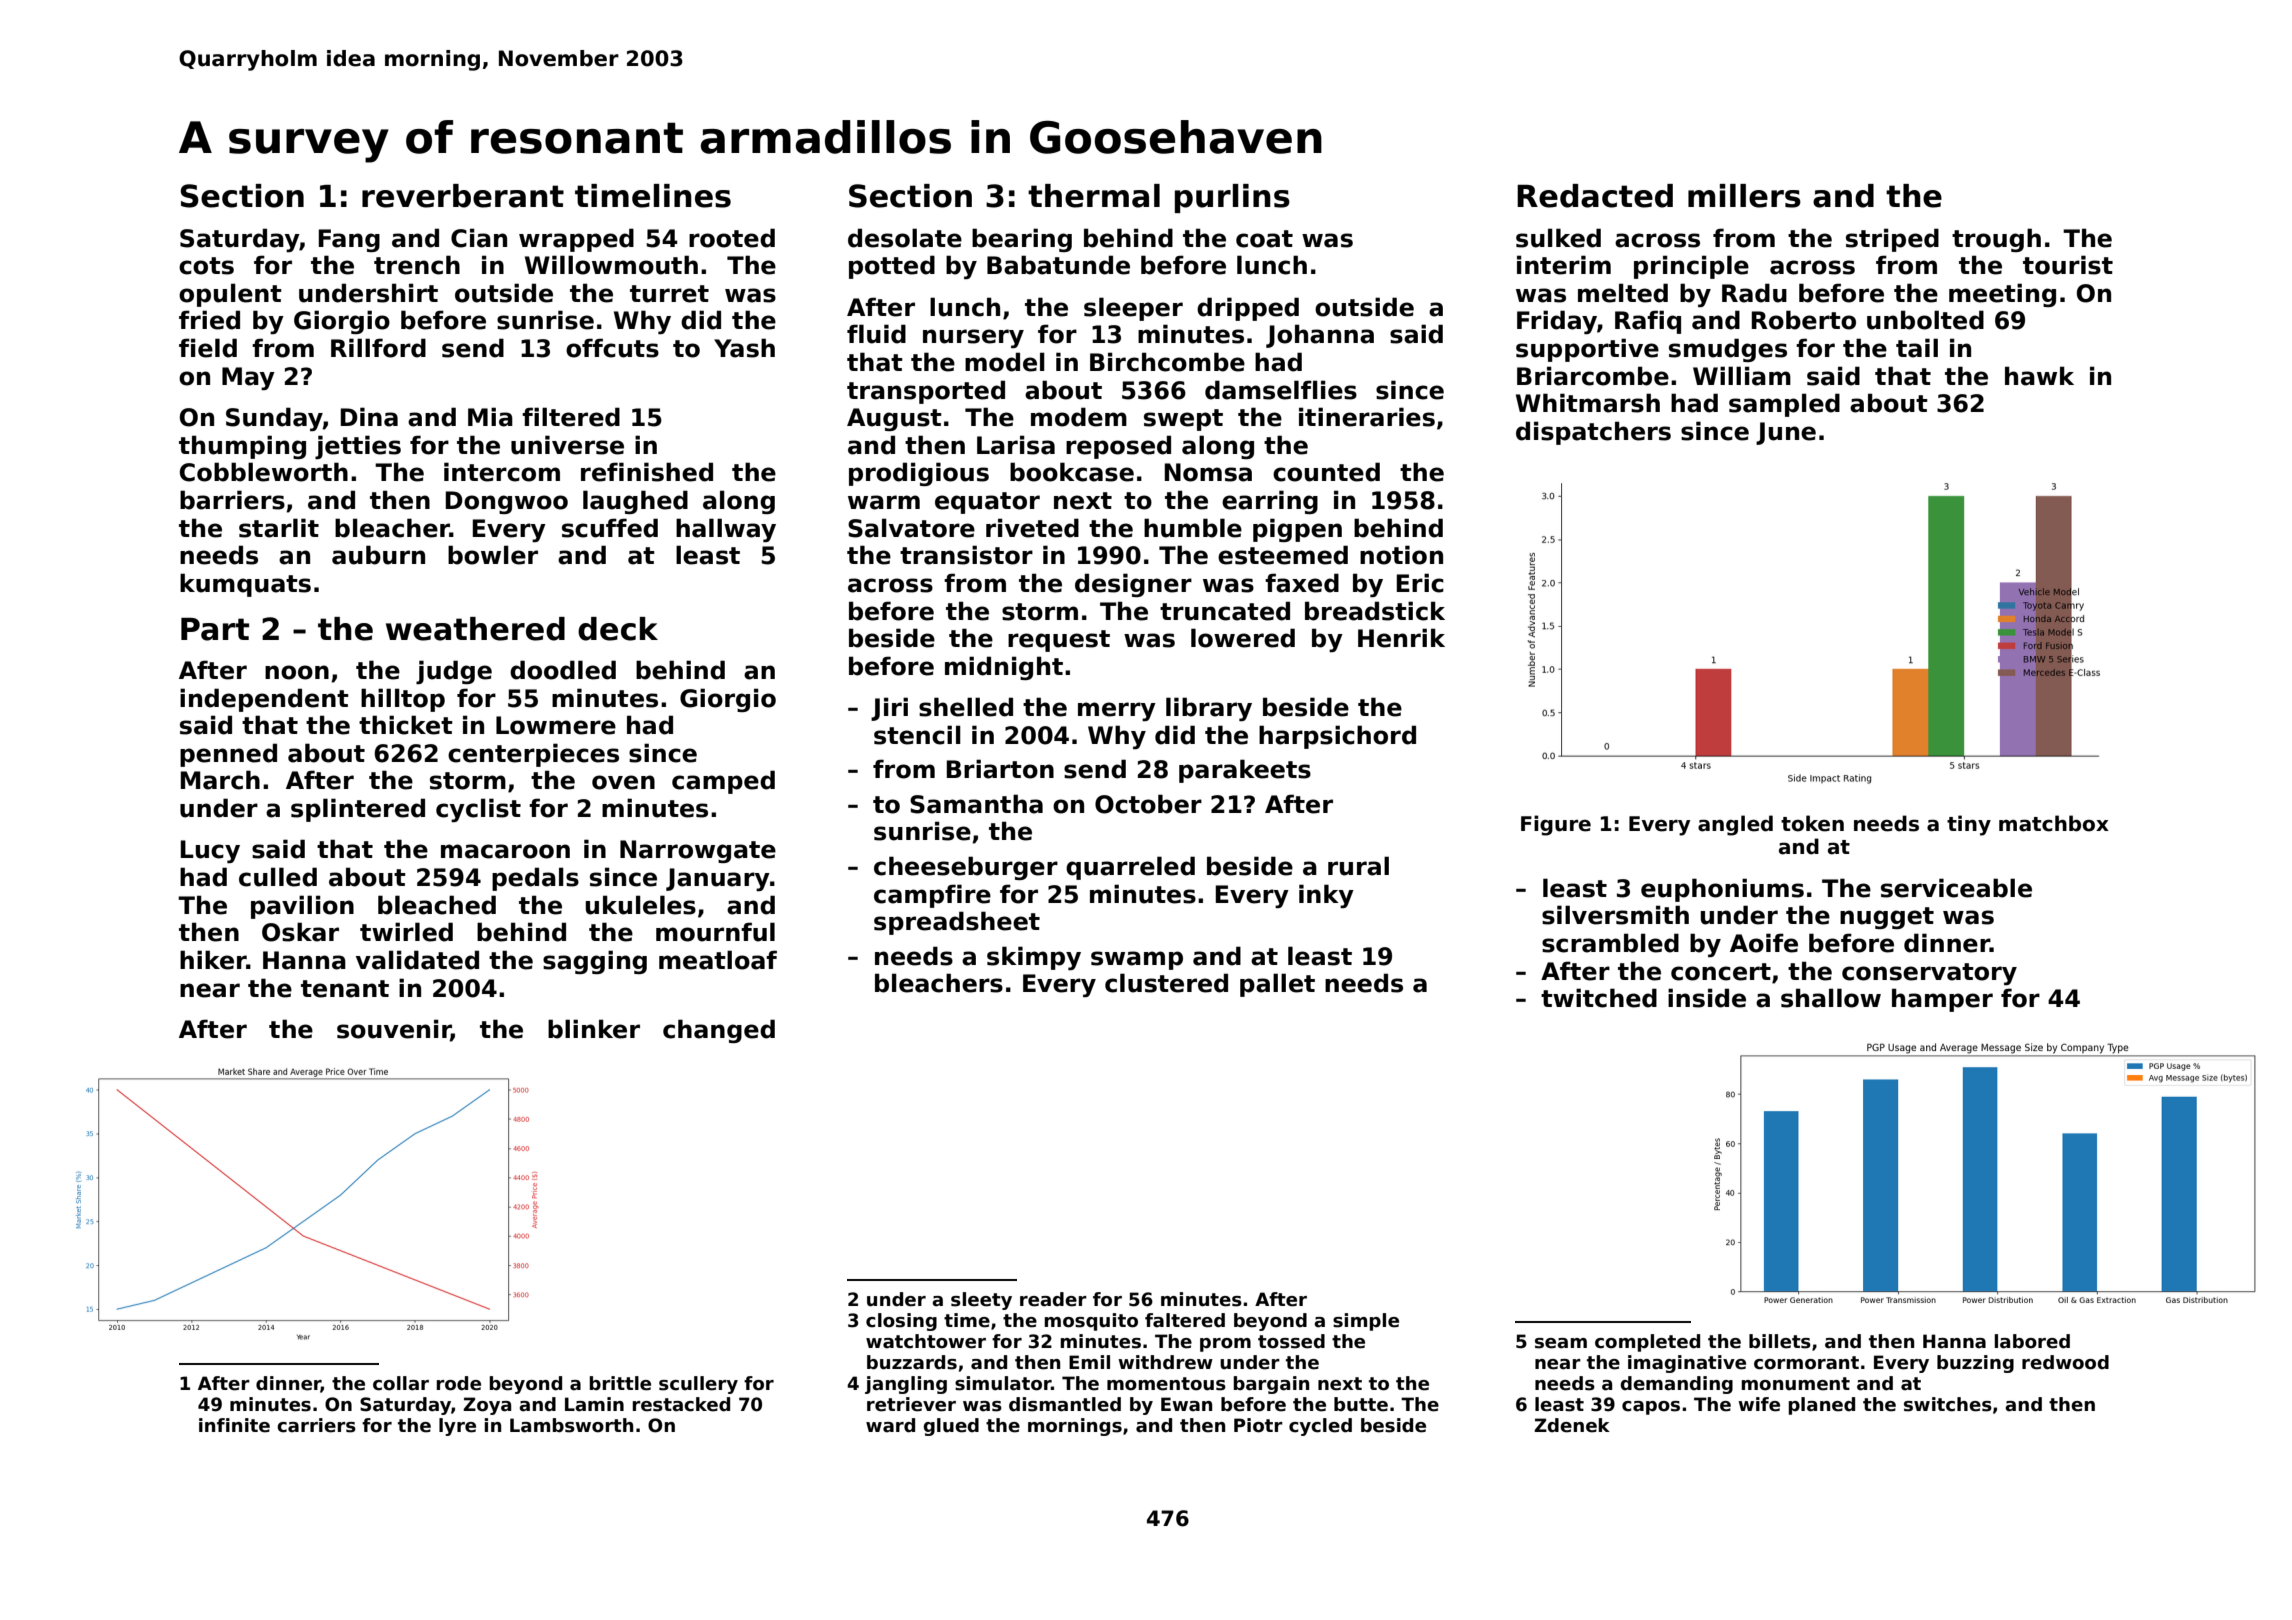 This image has width=2292, height=1620. What do you see at coordinates (1277, 985) in the image?
I see `pallet` at bounding box center [1277, 985].
